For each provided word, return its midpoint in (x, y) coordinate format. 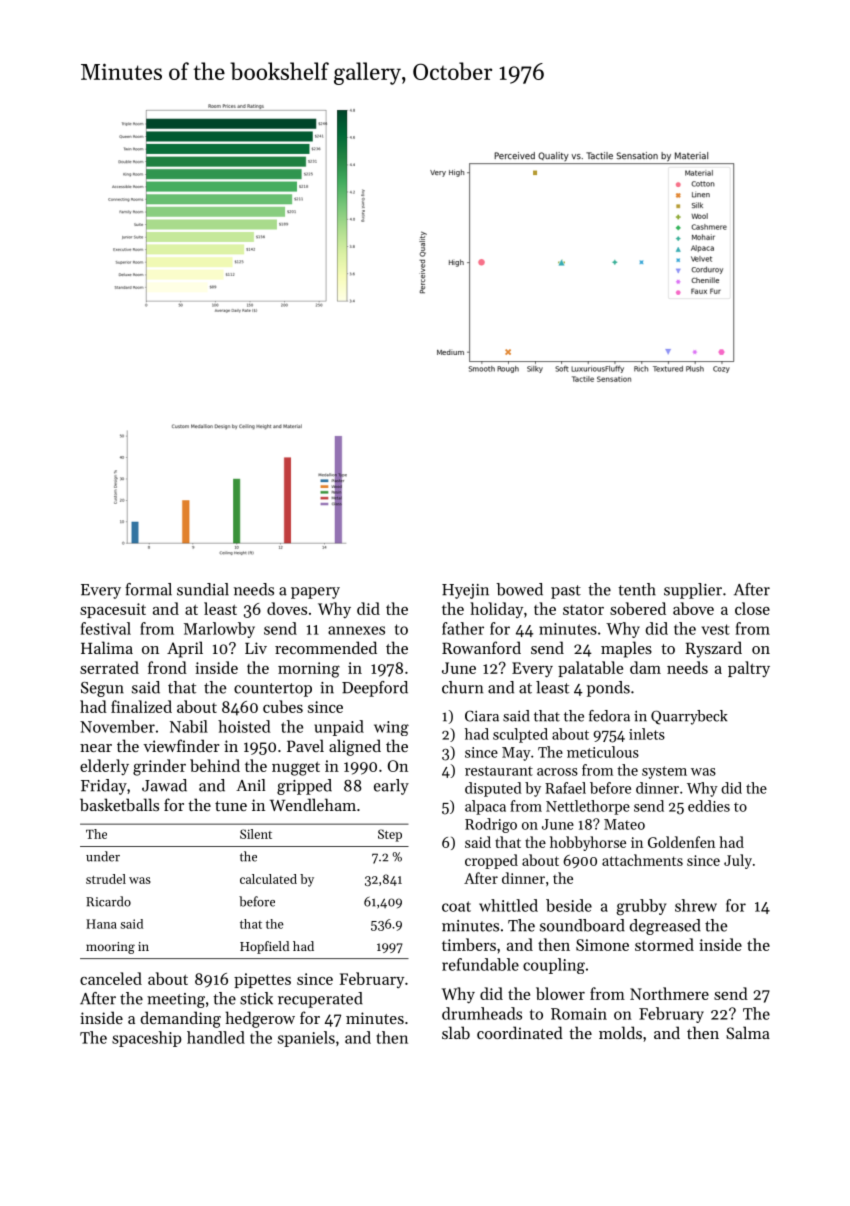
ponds (608, 689)
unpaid (339, 728)
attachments (642, 860)
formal (148, 589)
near (96, 748)
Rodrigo (491, 825)
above (693, 608)
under (103, 856)
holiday (496, 610)
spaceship (147, 1039)
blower (560, 993)
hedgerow (260, 1019)
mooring (110, 948)
